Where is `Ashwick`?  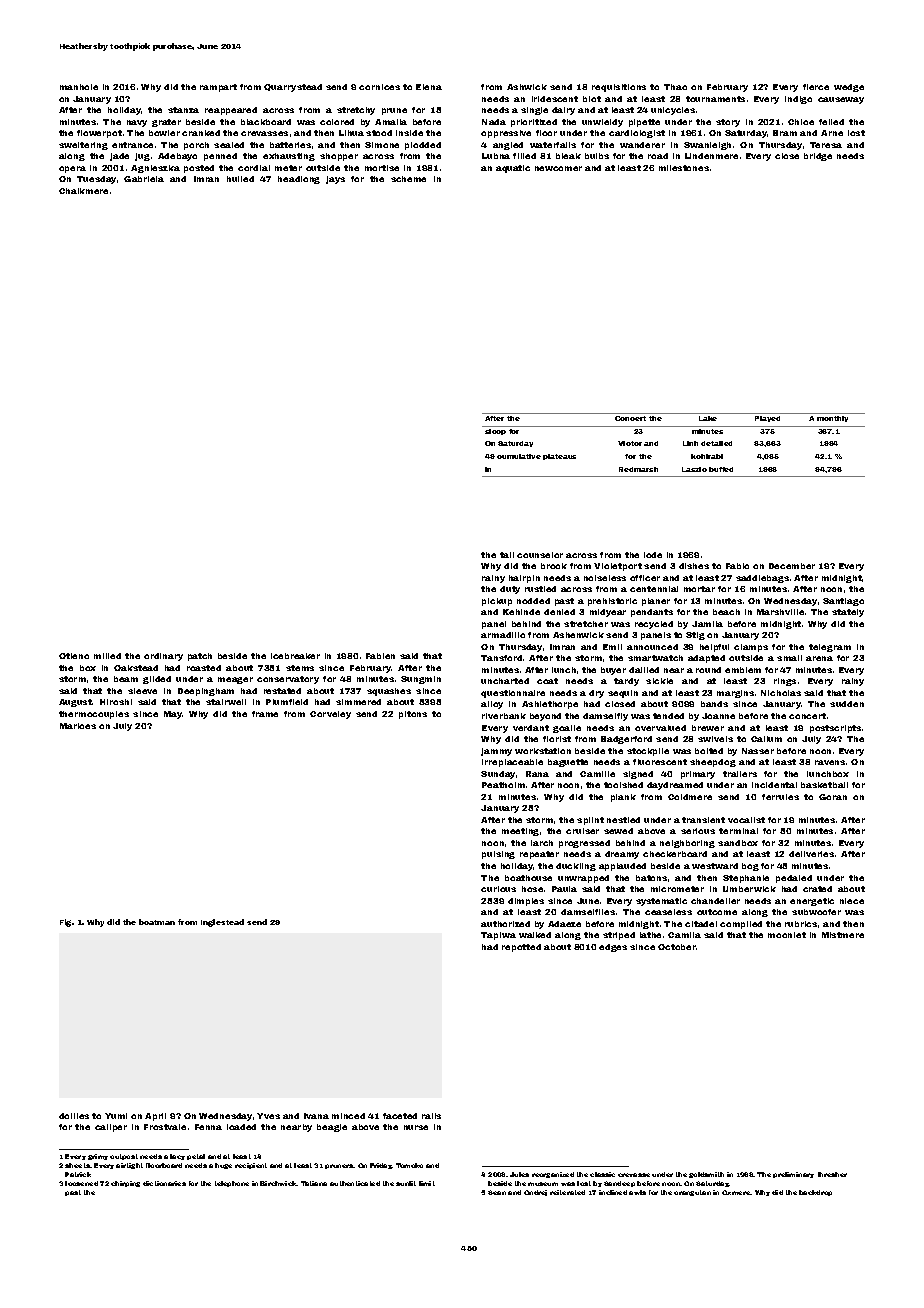 Ashwick is located at coordinates (527, 87).
